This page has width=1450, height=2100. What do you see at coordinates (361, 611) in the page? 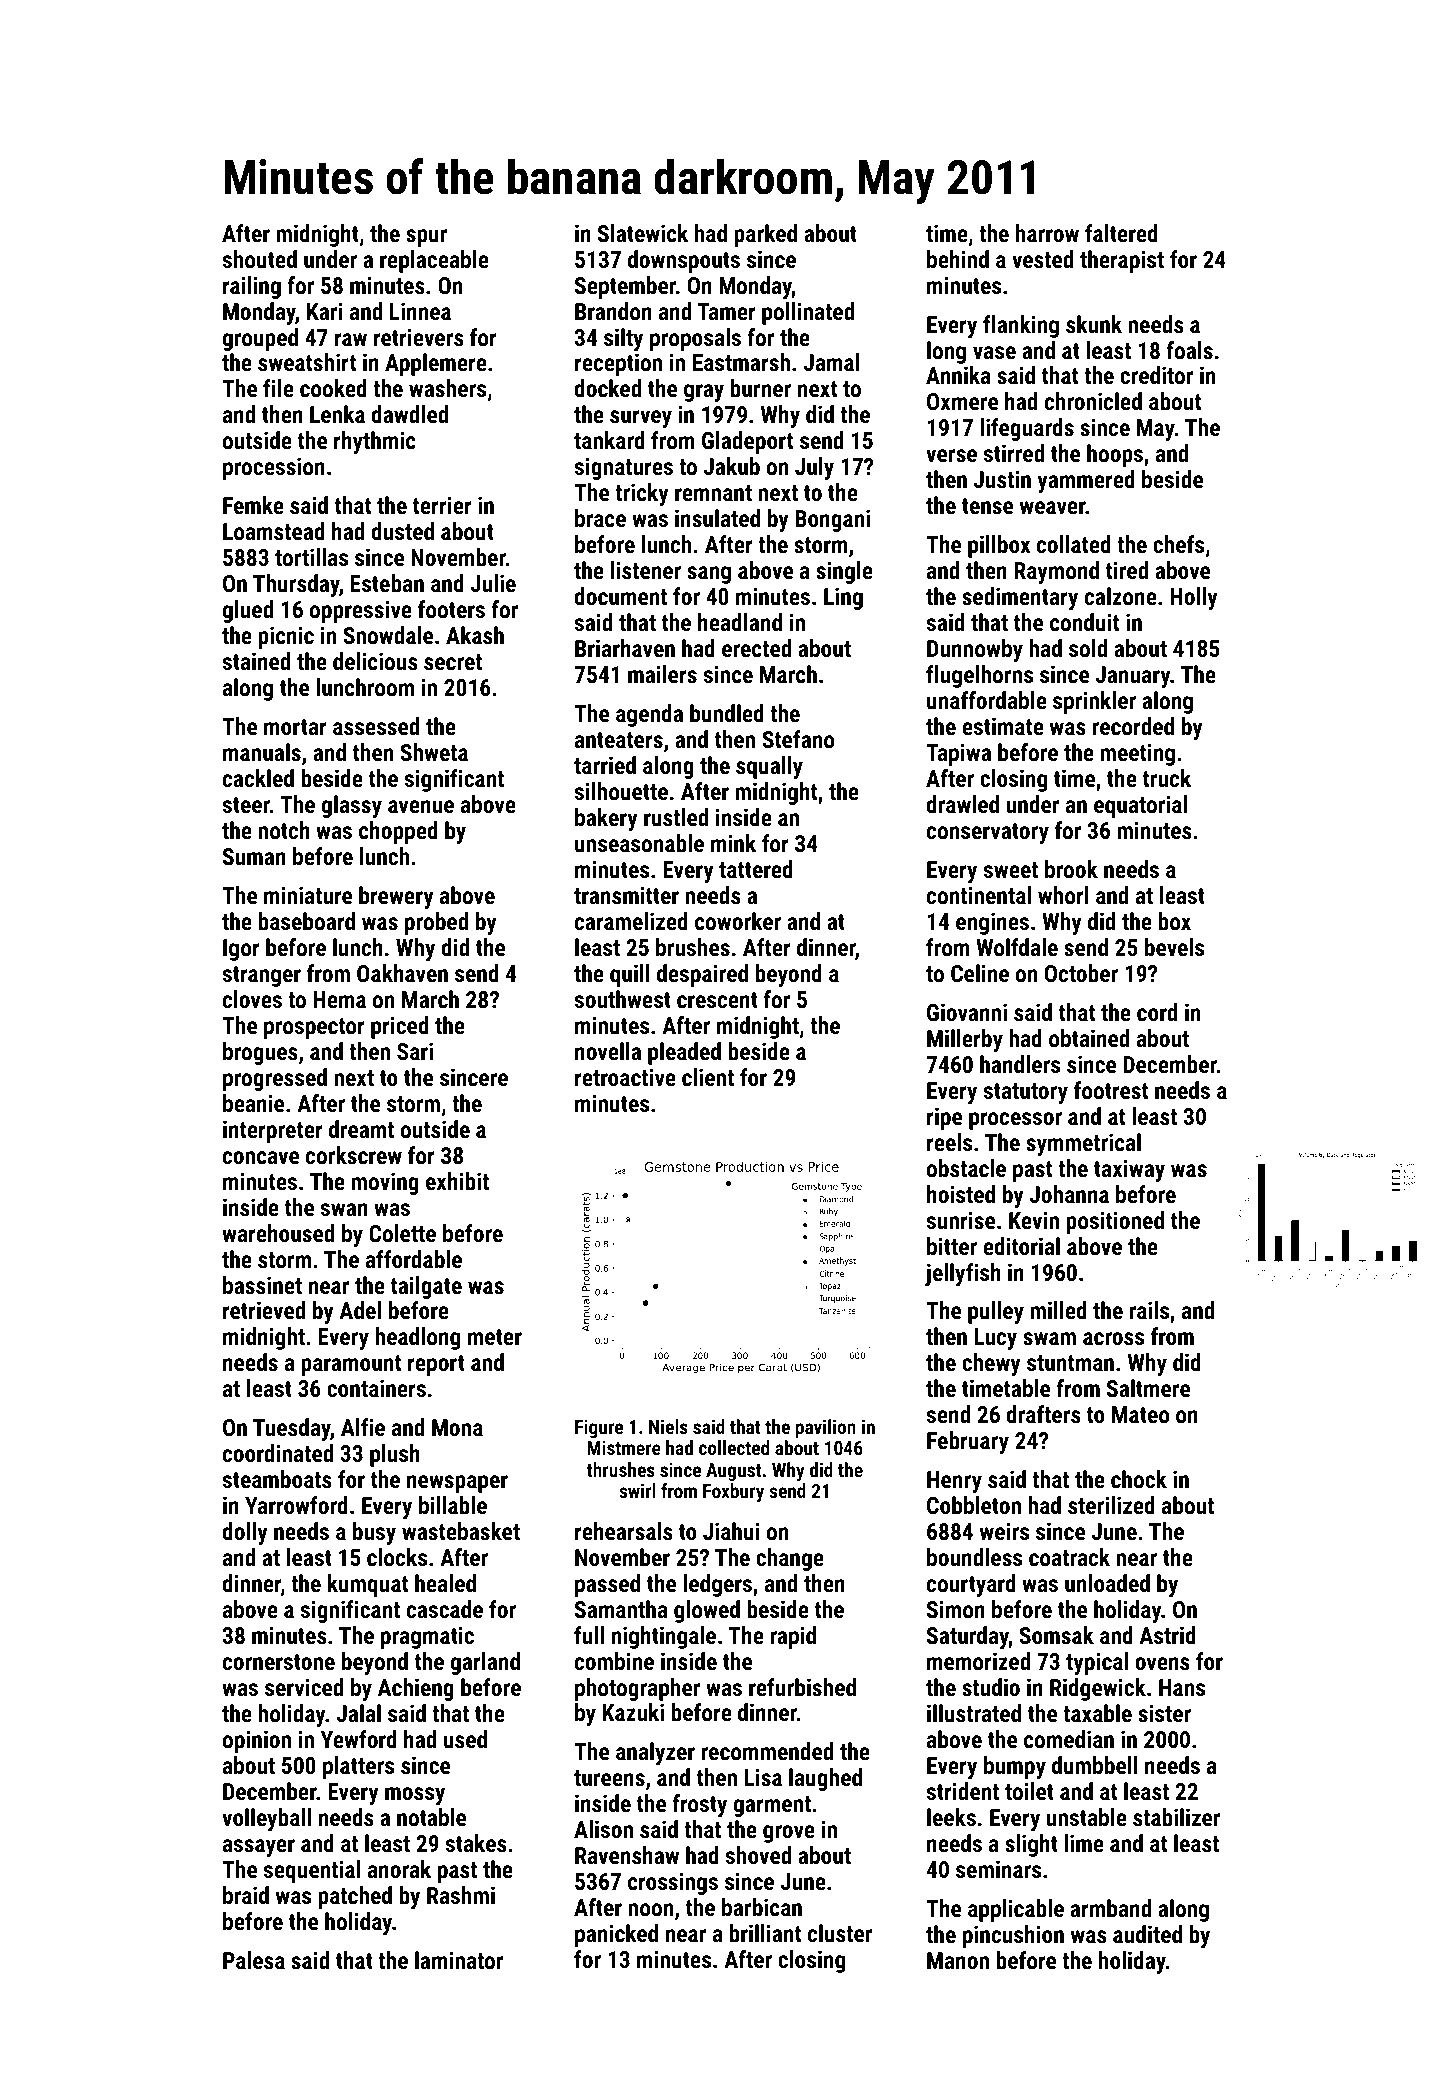
I see `oppressive` at bounding box center [361, 611].
